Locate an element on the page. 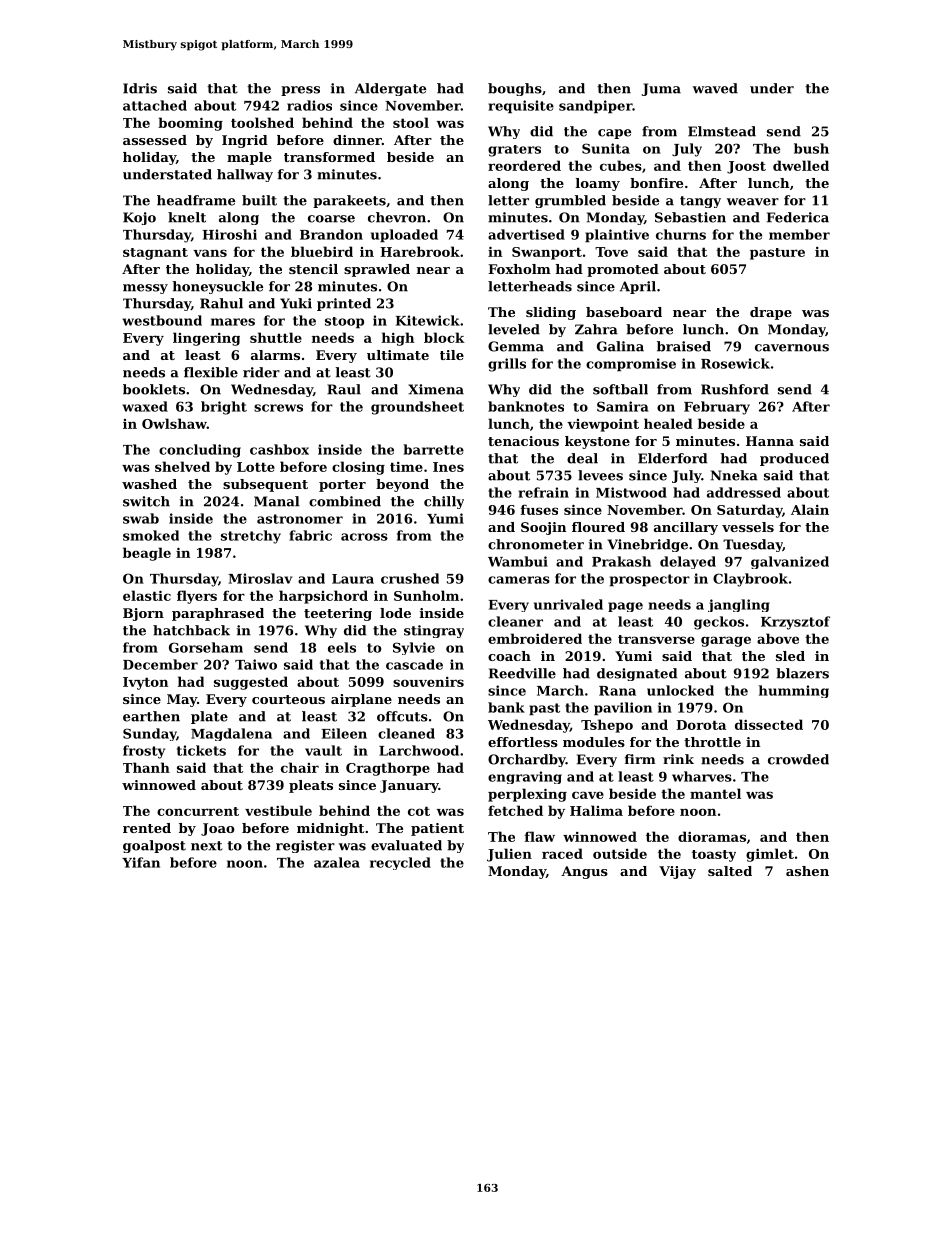 This image has height=1233, width=952. drape is located at coordinates (771, 313).
